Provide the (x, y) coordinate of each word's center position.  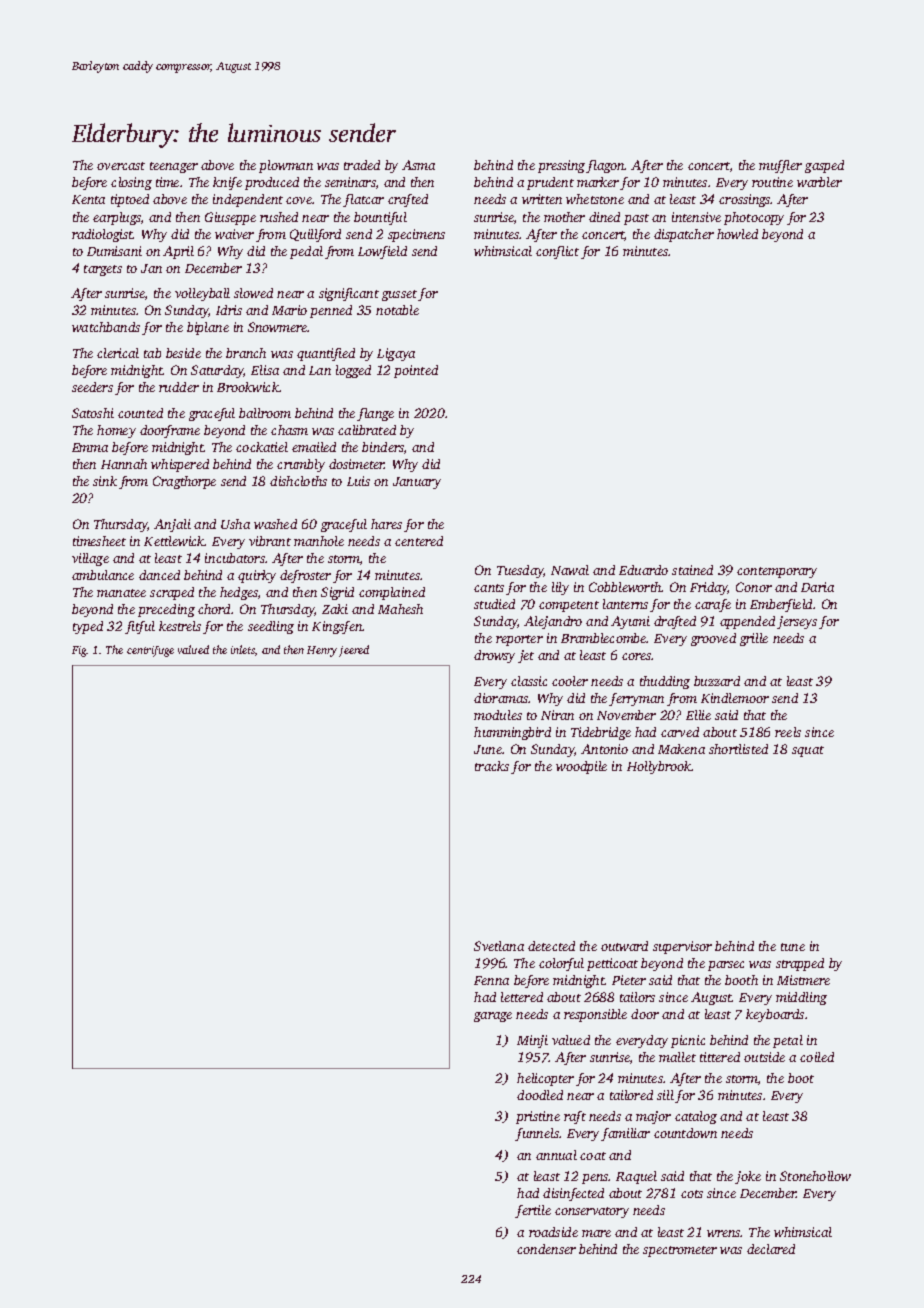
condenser (546, 1249)
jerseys (797, 622)
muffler (780, 166)
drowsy (494, 656)
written (542, 199)
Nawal (570, 570)
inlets (243, 649)
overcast (121, 166)
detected (551, 946)
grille (754, 639)
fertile (533, 1211)
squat (808, 751)
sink (105, 481)
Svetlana (499, 946)
